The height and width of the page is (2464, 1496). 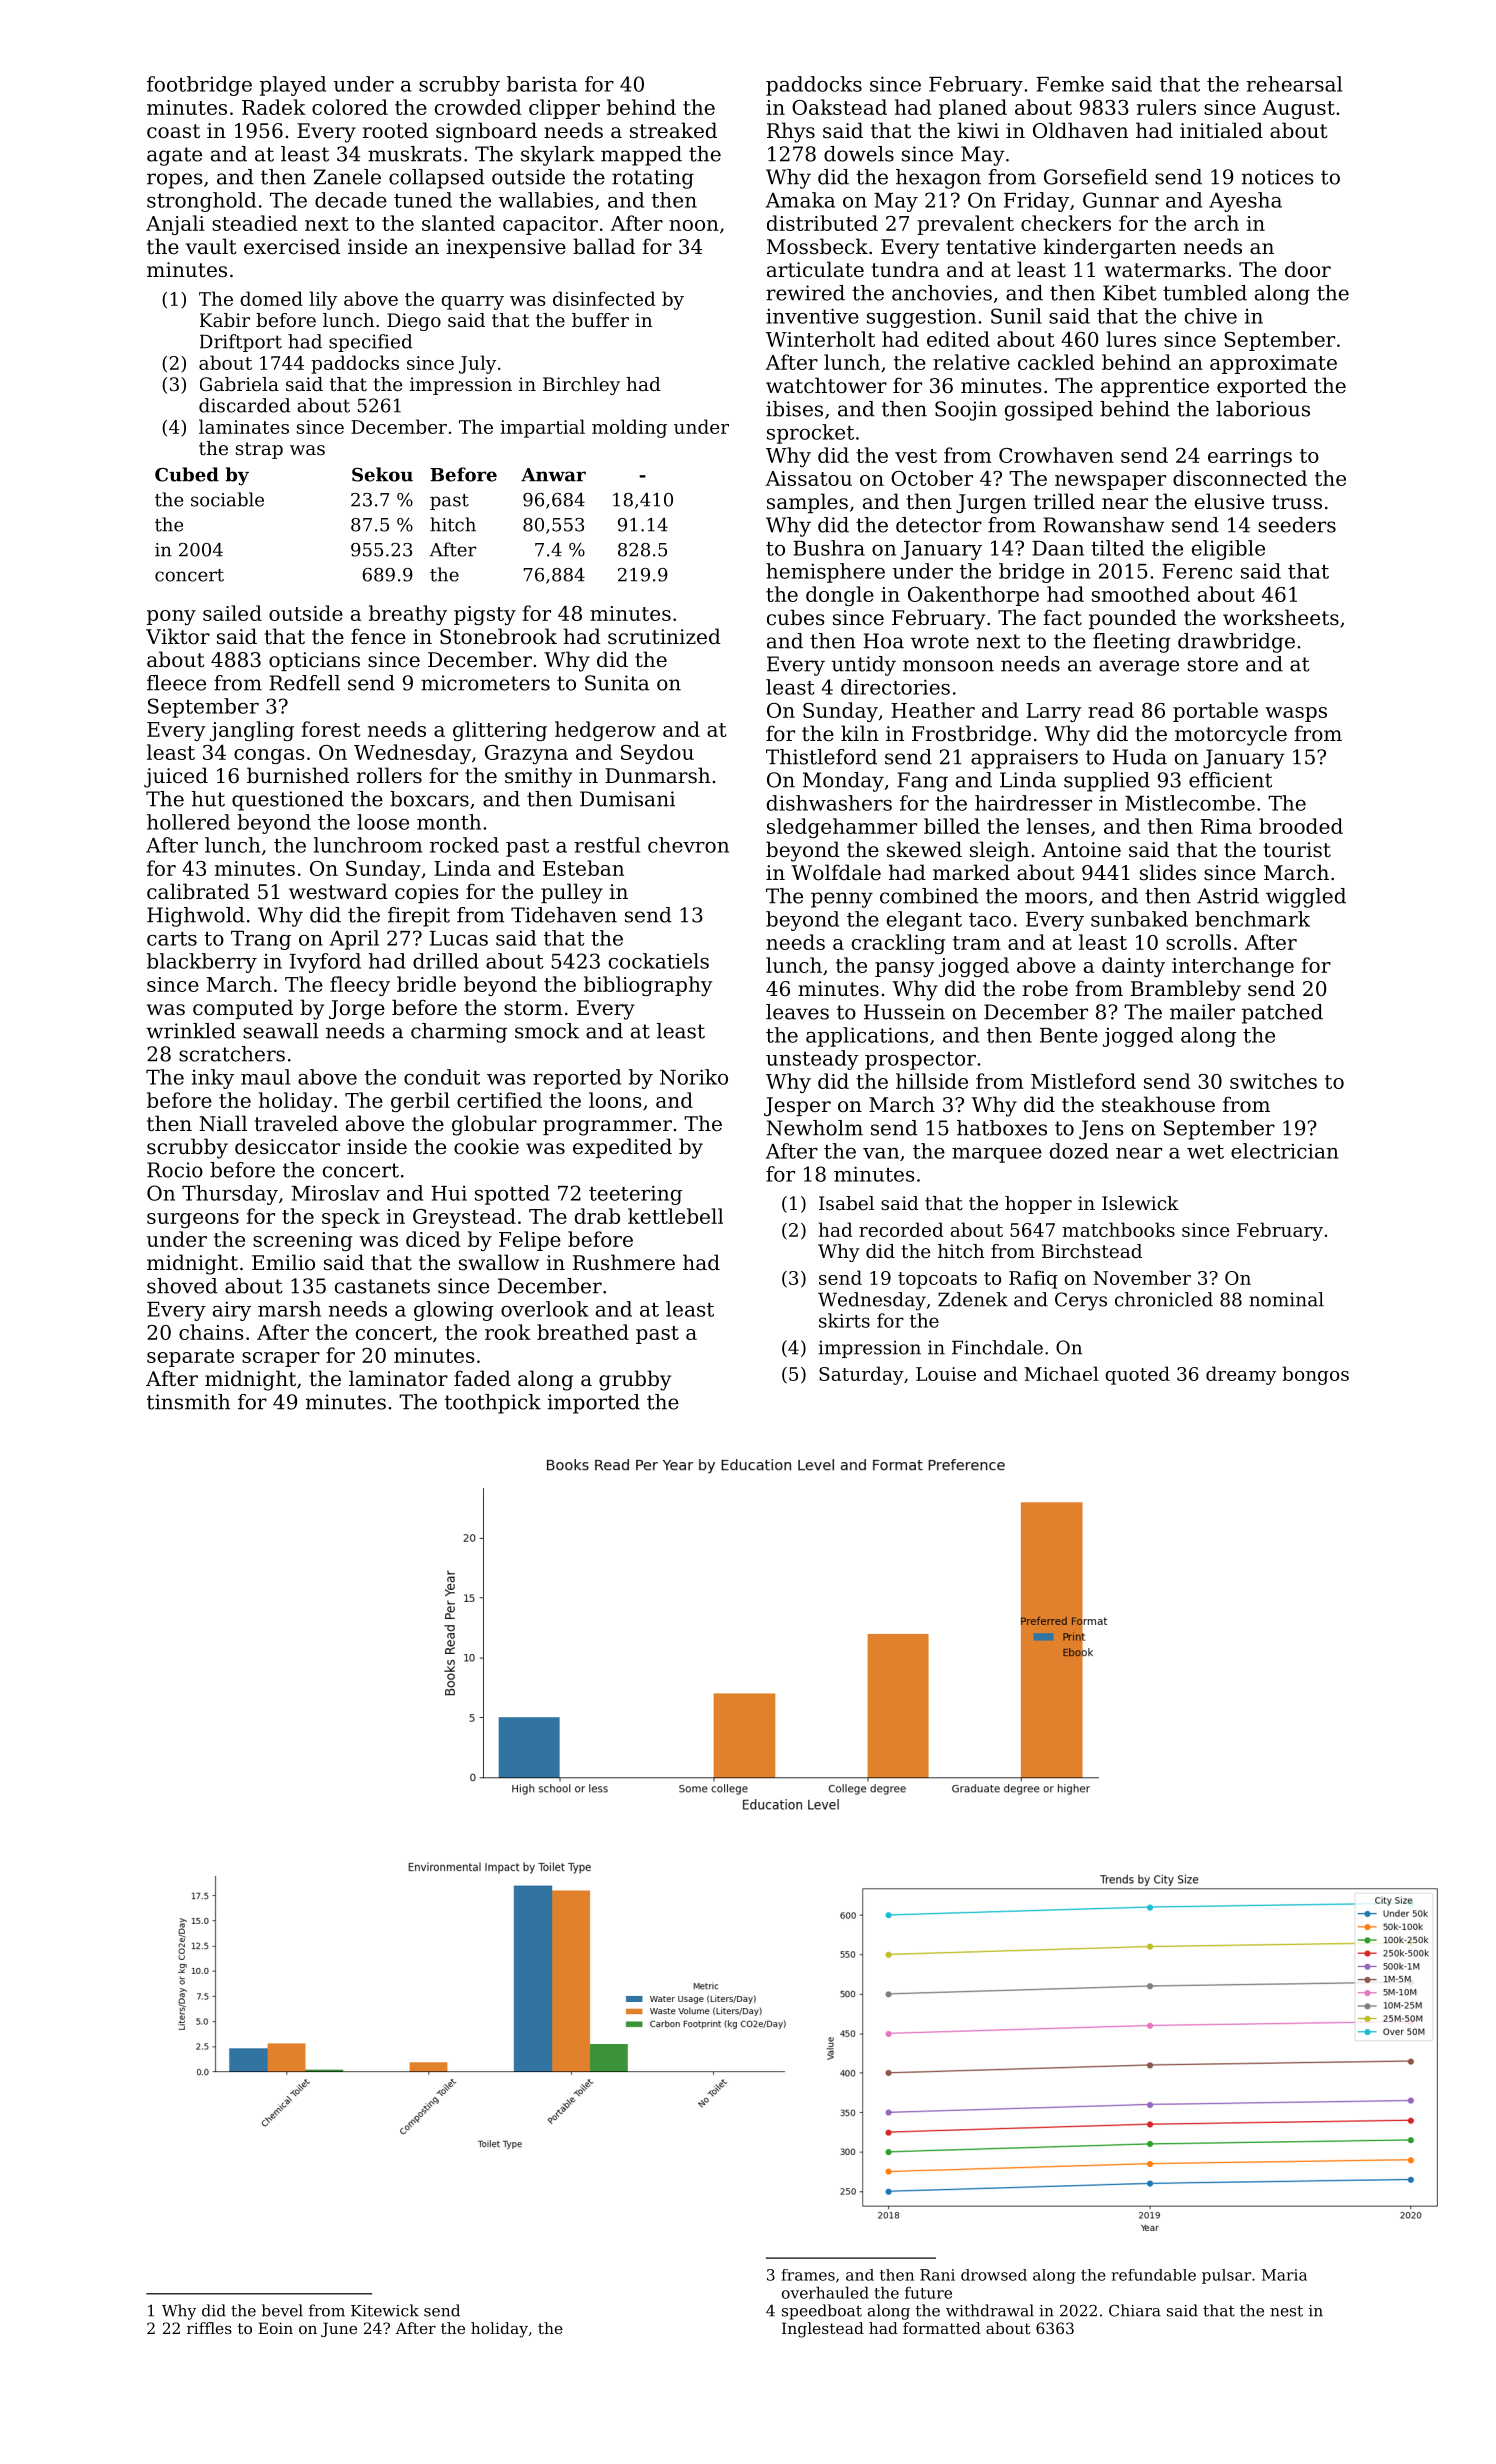 I want to click on Kitewick, so click(x=385, y=2310).
